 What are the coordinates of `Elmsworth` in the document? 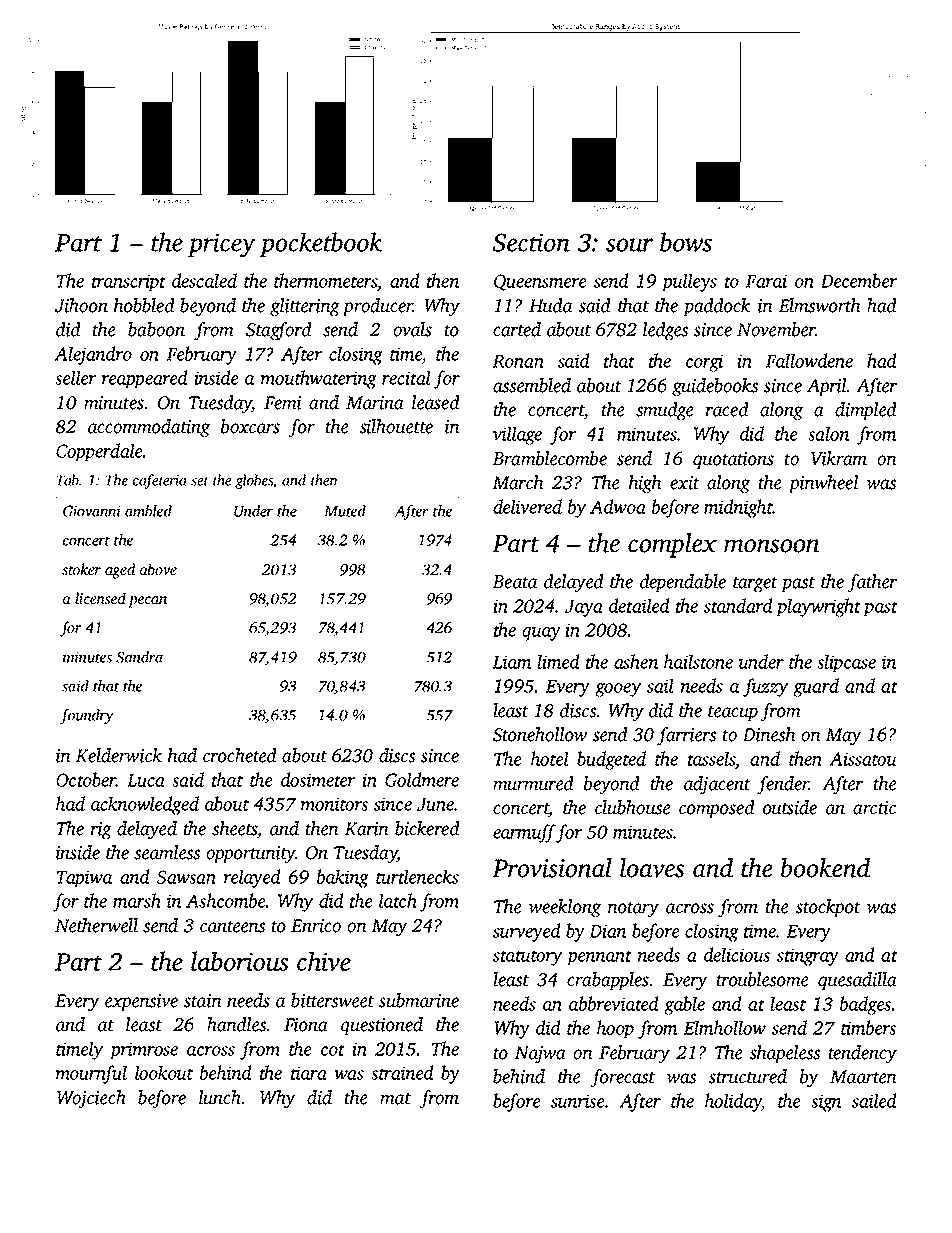 It's located at (819, 305).
